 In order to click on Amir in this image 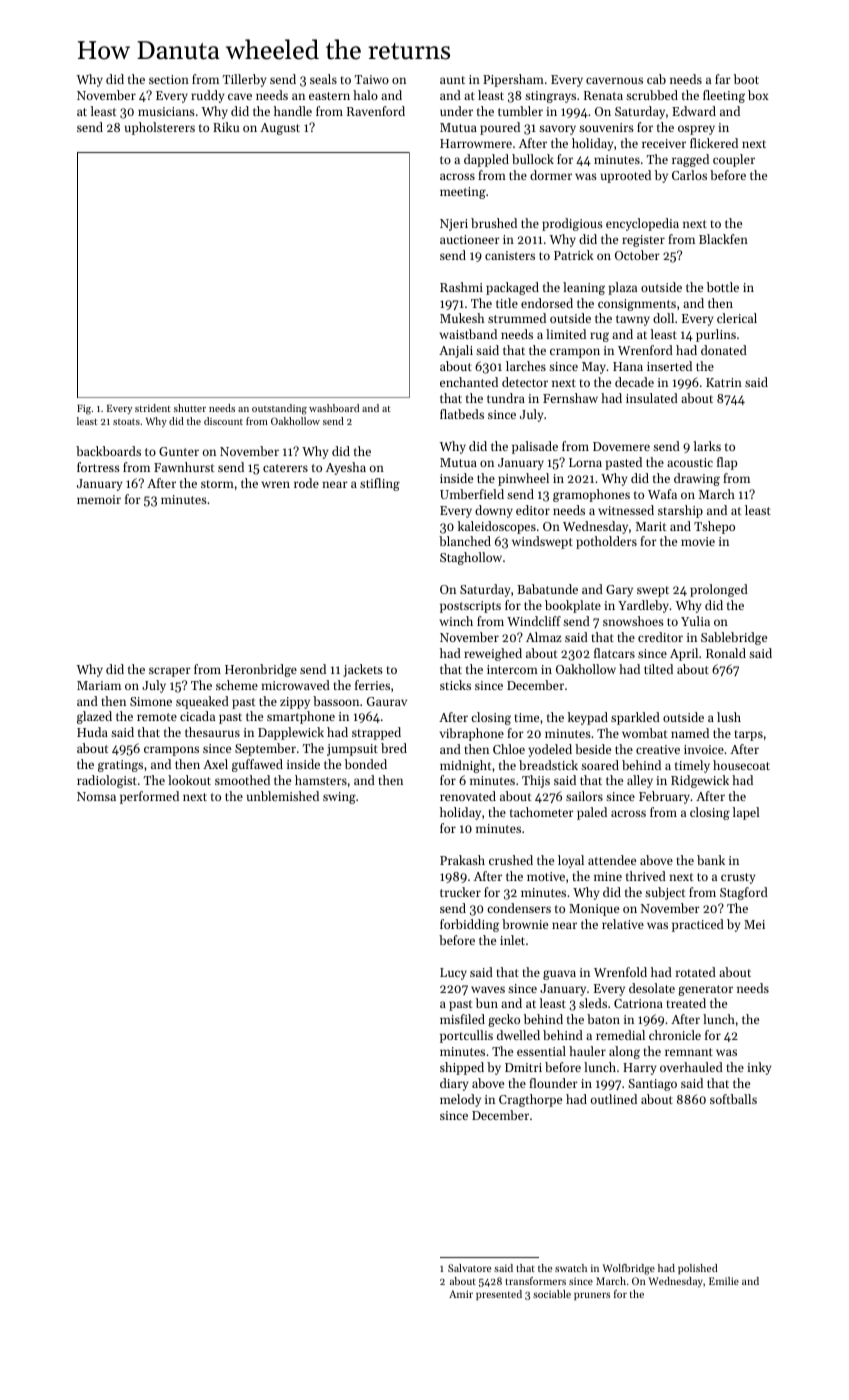, I will do `click(461, 1294)`.
